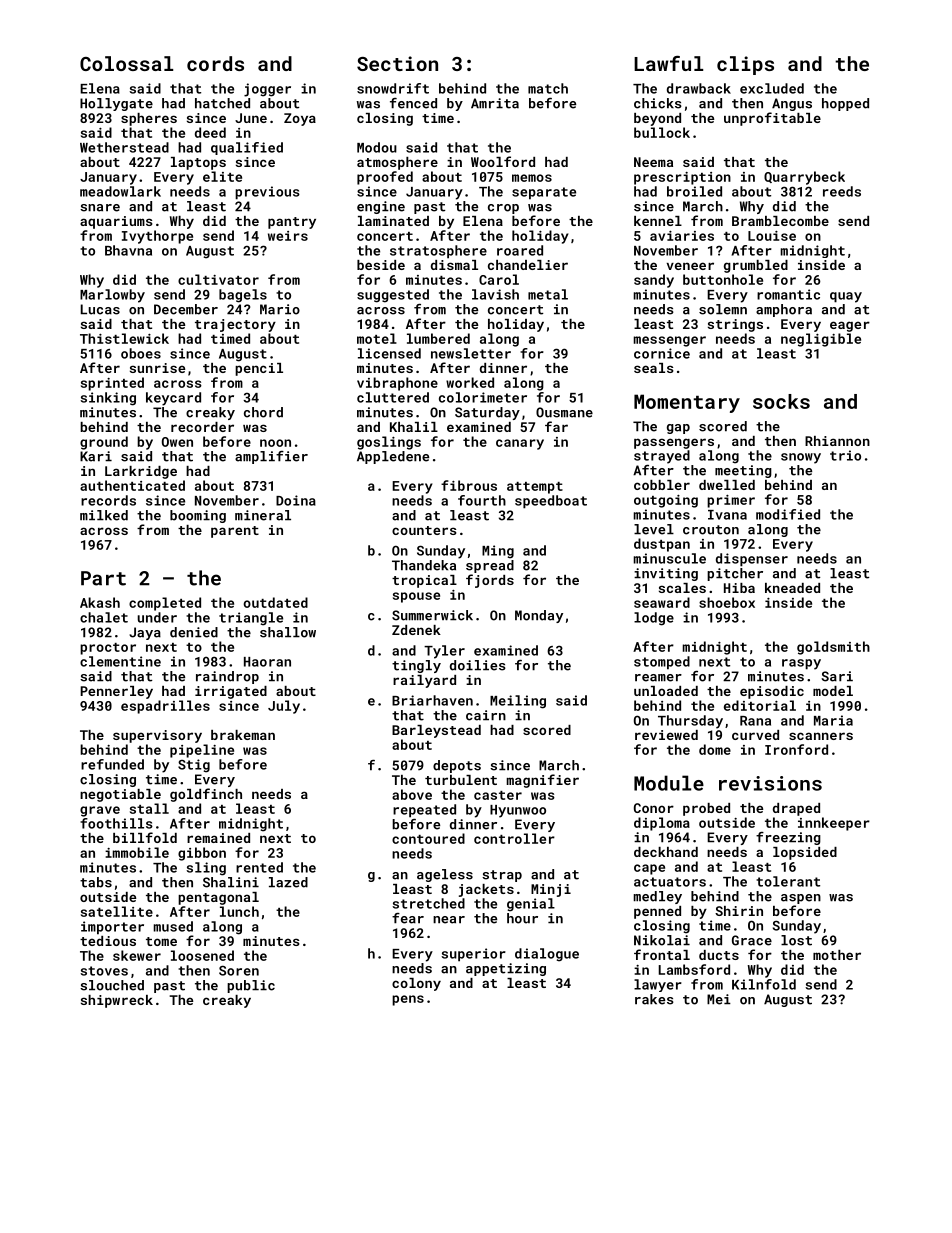 The width and height of the image is (952, 1233). Describe the element at coordinates (393, 457) in the image. I see `Appledene` at that location.
